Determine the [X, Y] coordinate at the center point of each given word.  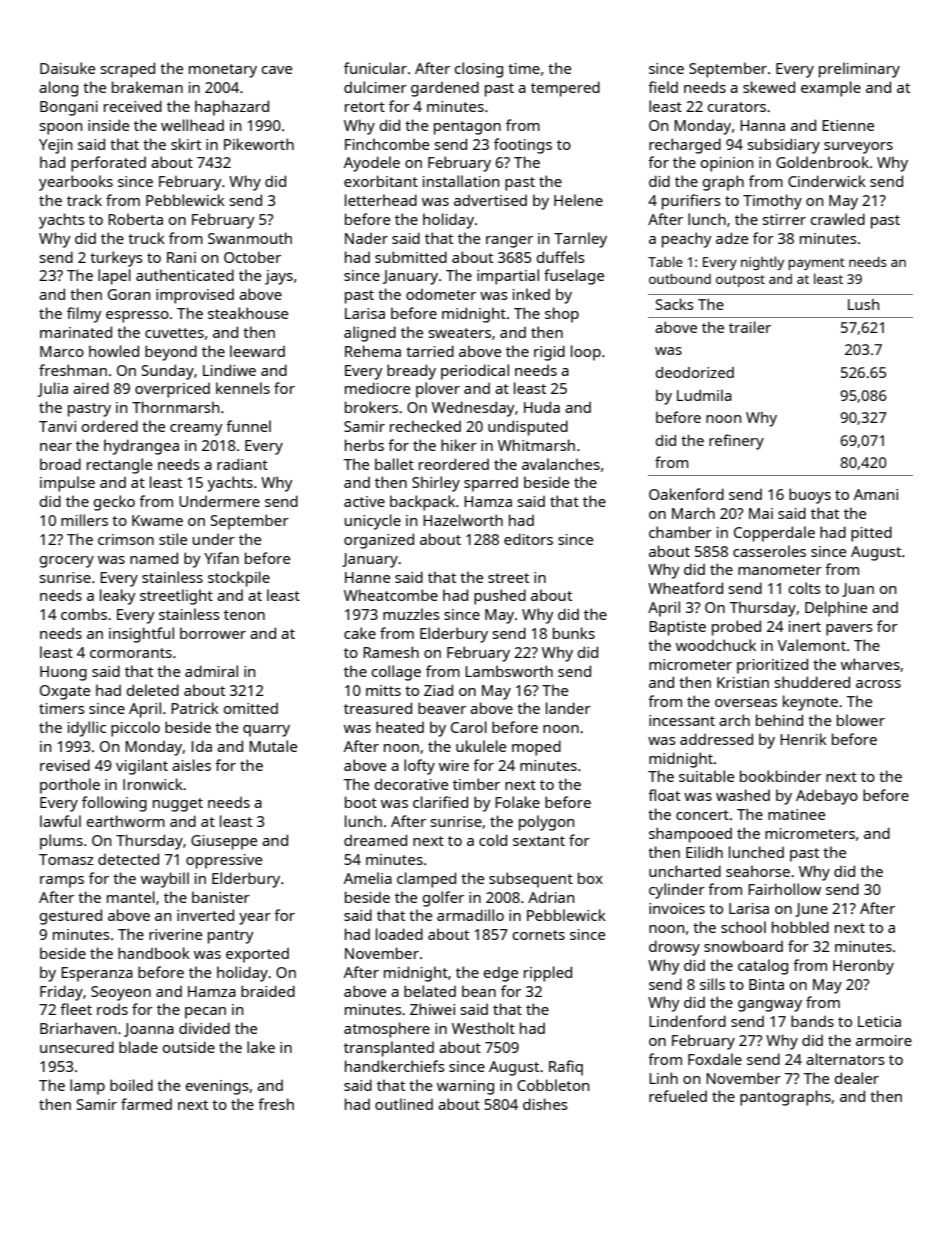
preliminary [859, 70]
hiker [459, 445]
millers [84, 520]
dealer [857, 1078]
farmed [146, 1104]
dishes [545, 1104]
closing [479, 70]
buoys [810, 496]
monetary [223, 71]
